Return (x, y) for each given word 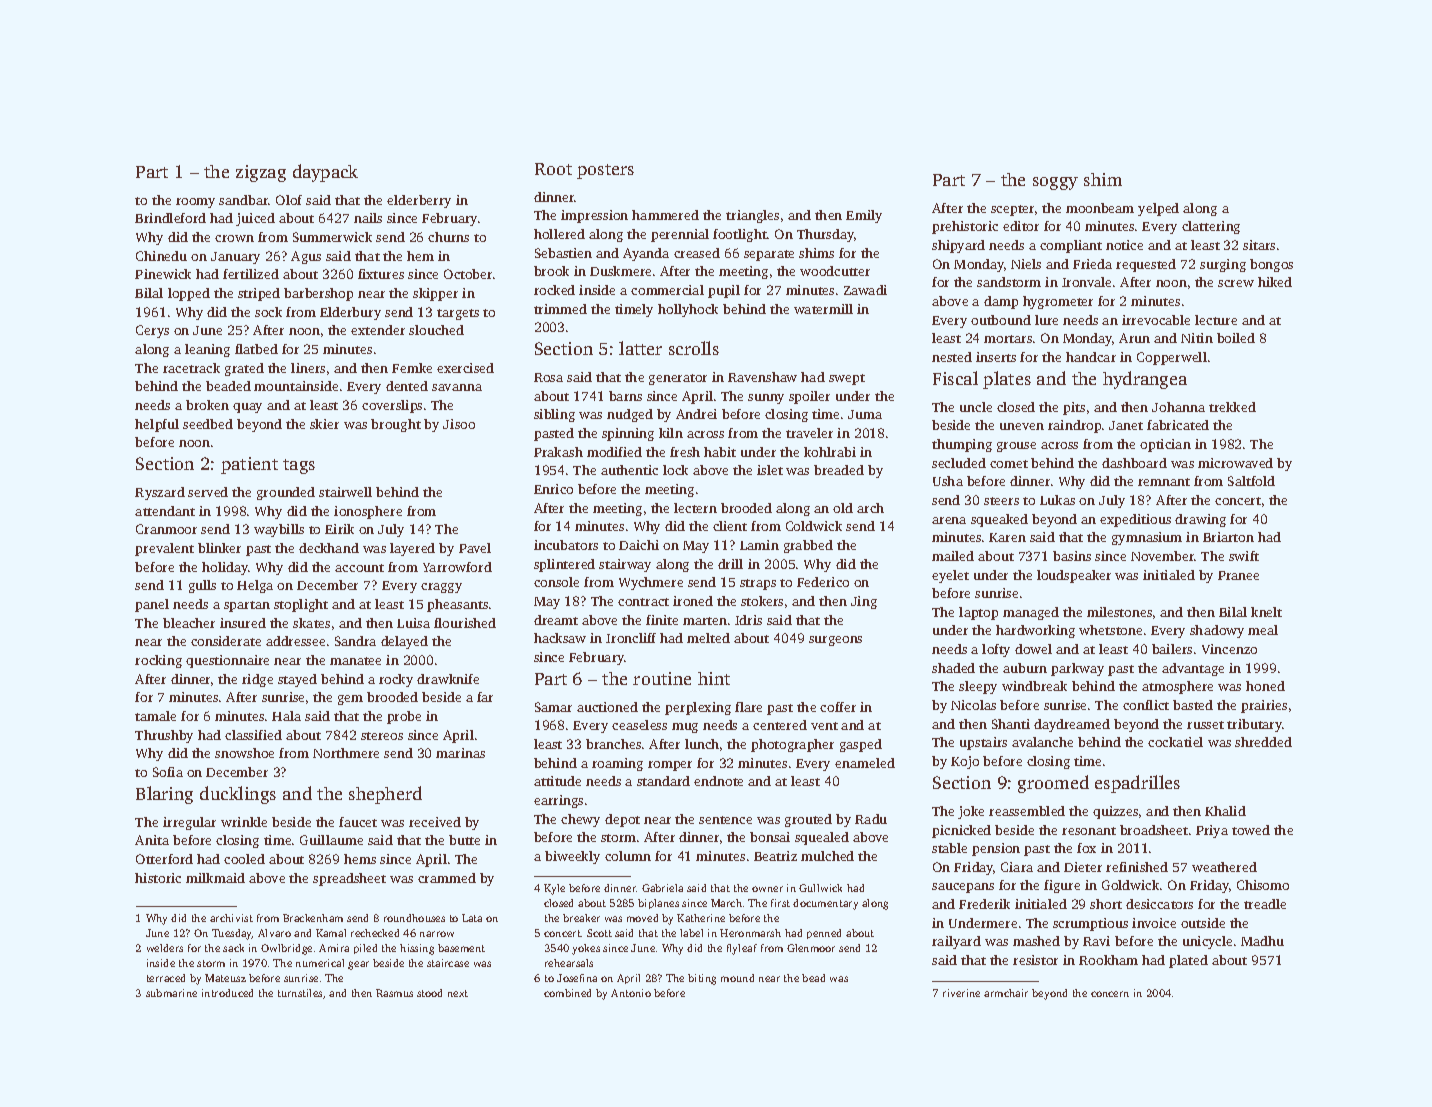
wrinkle (244, 822)
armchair (1006, 993)
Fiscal (955, 378)
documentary (825, 904)
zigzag (261, 173)
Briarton (1228, 537)
